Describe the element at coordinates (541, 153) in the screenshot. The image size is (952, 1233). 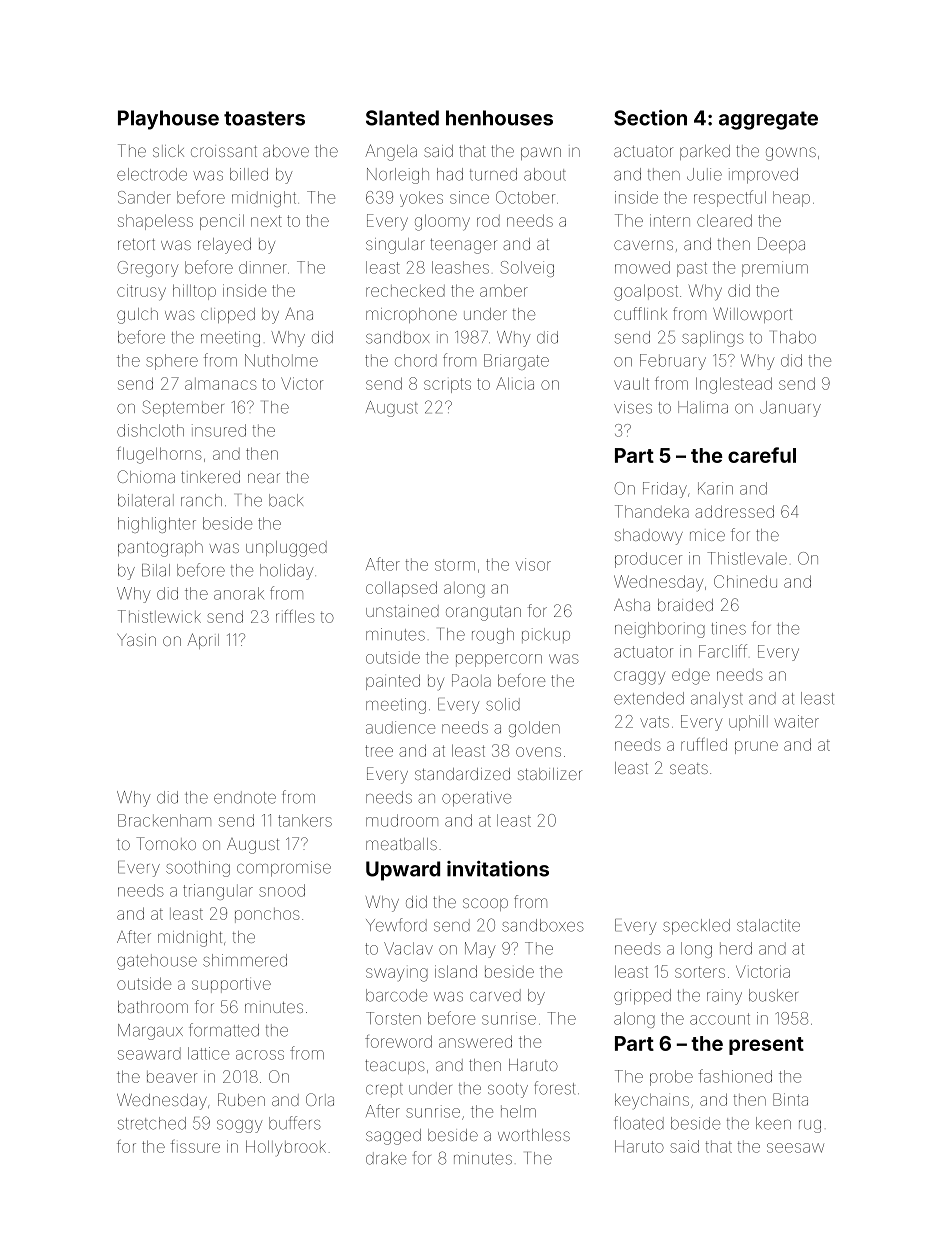
I see `pawn` at that location.
